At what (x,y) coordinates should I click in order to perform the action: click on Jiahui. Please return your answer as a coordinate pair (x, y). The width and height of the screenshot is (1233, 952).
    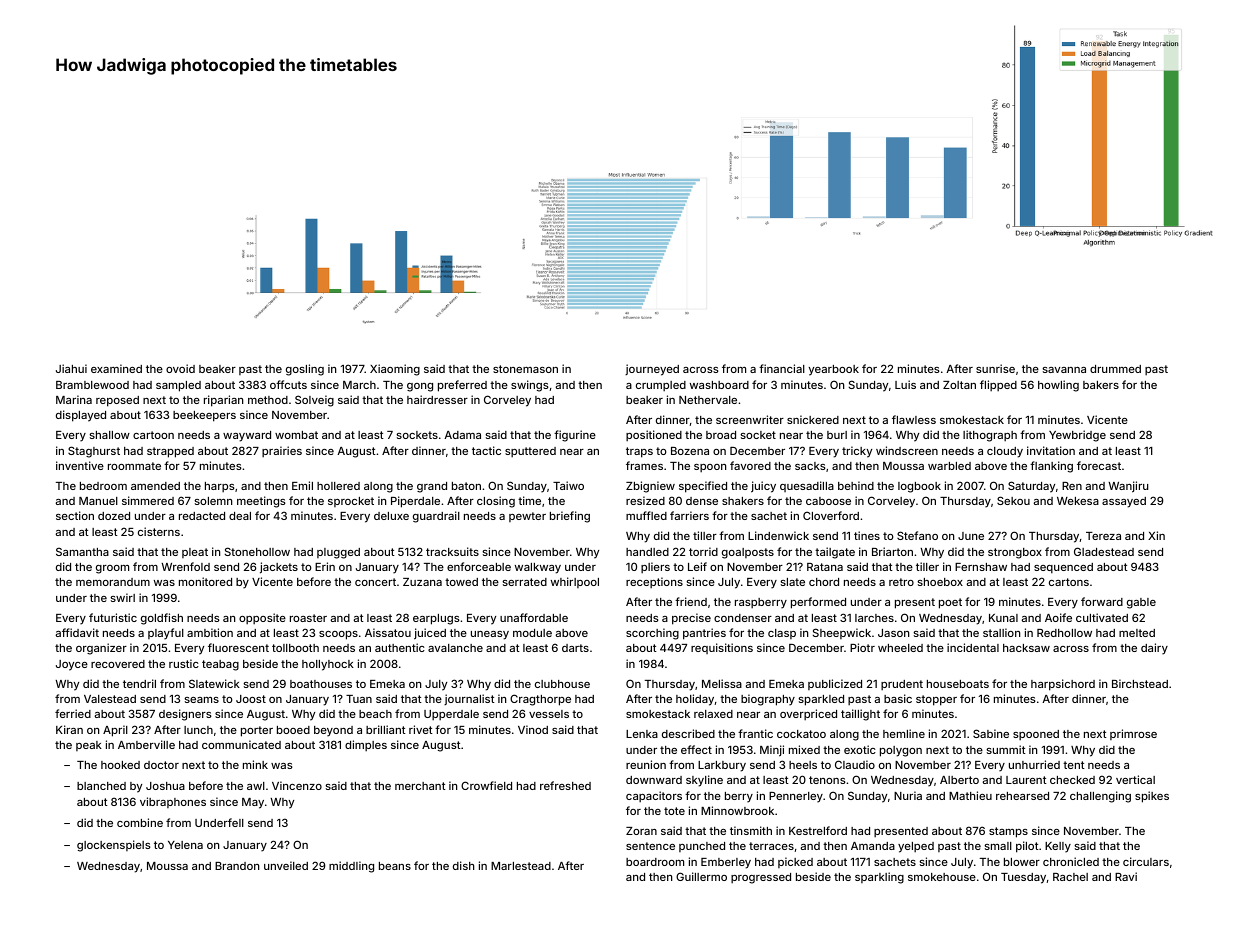
    Looking at the image, I should click on (71, 368).
